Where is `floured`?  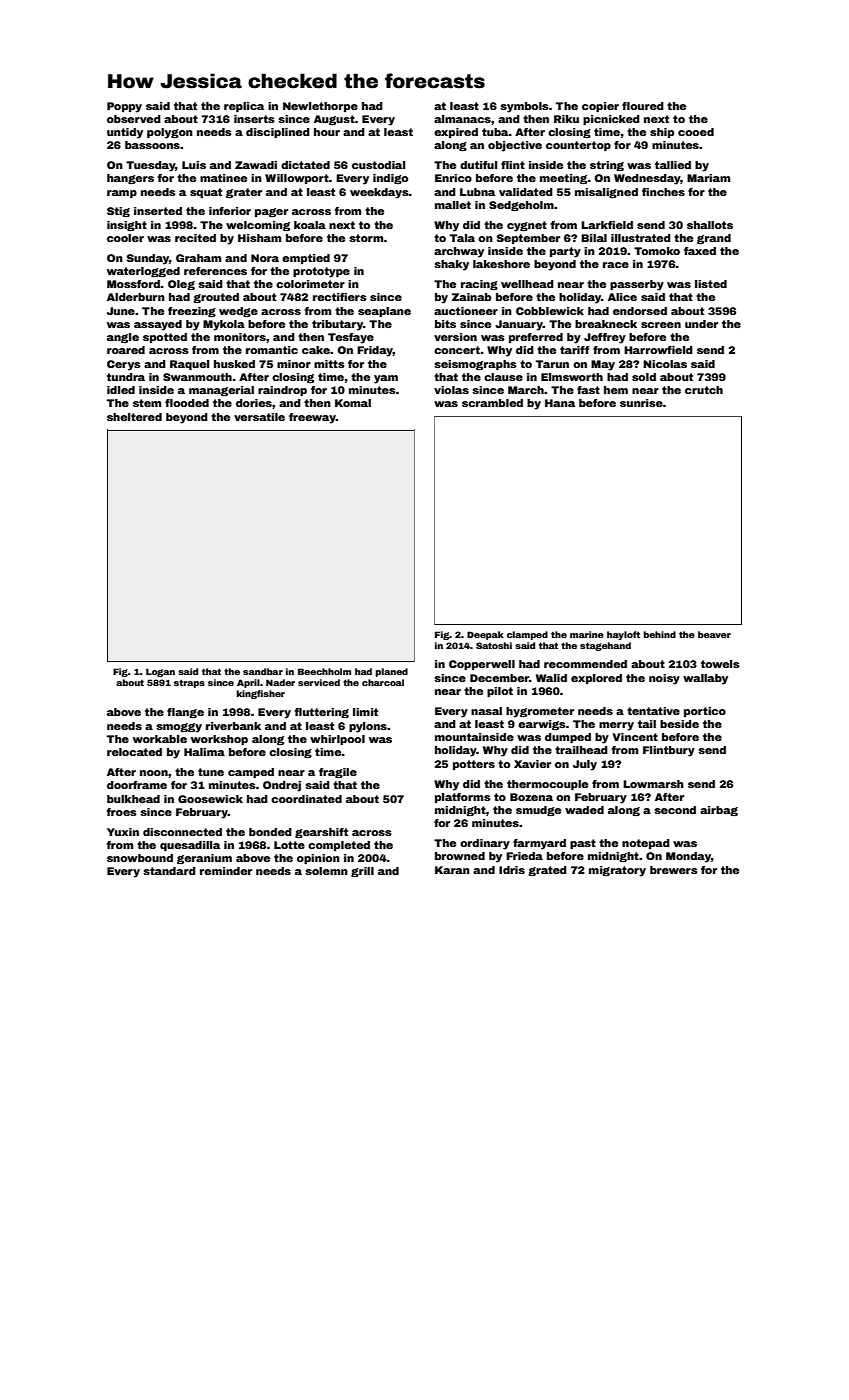
floured is located at coordinates (643, 106).
